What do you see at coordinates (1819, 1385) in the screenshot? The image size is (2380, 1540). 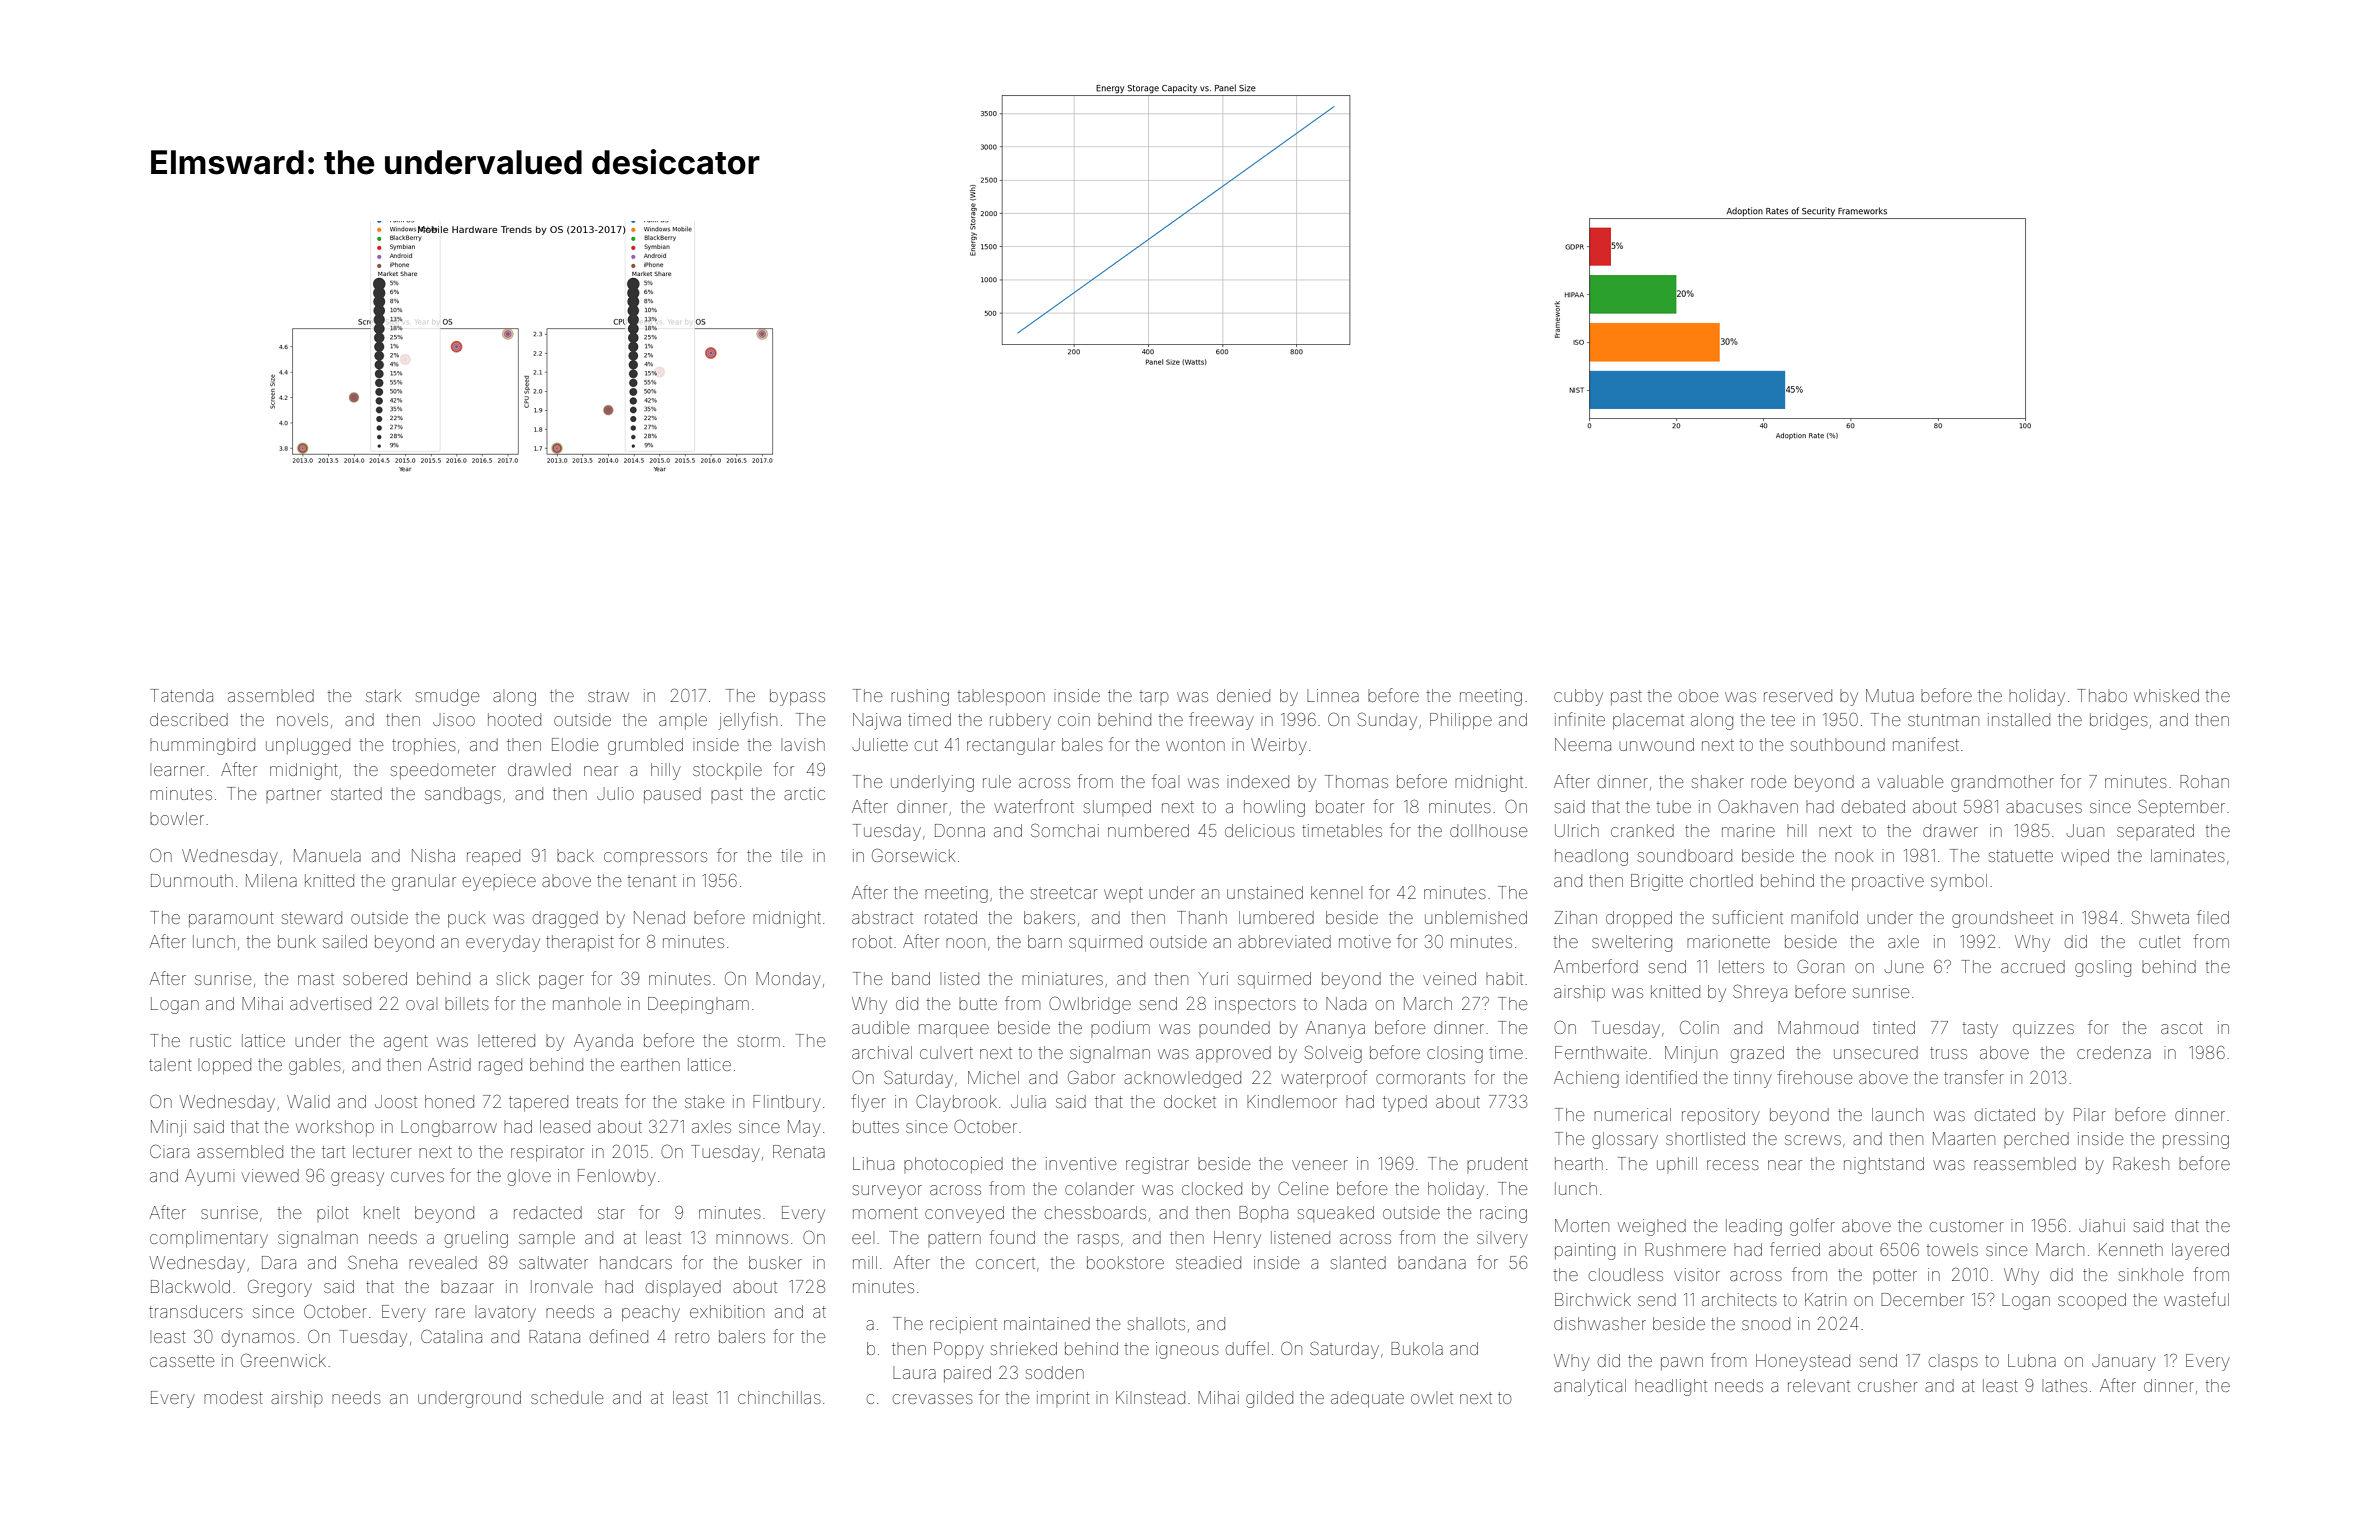 I see `relevant` at bounding box center [1819, 1385].
